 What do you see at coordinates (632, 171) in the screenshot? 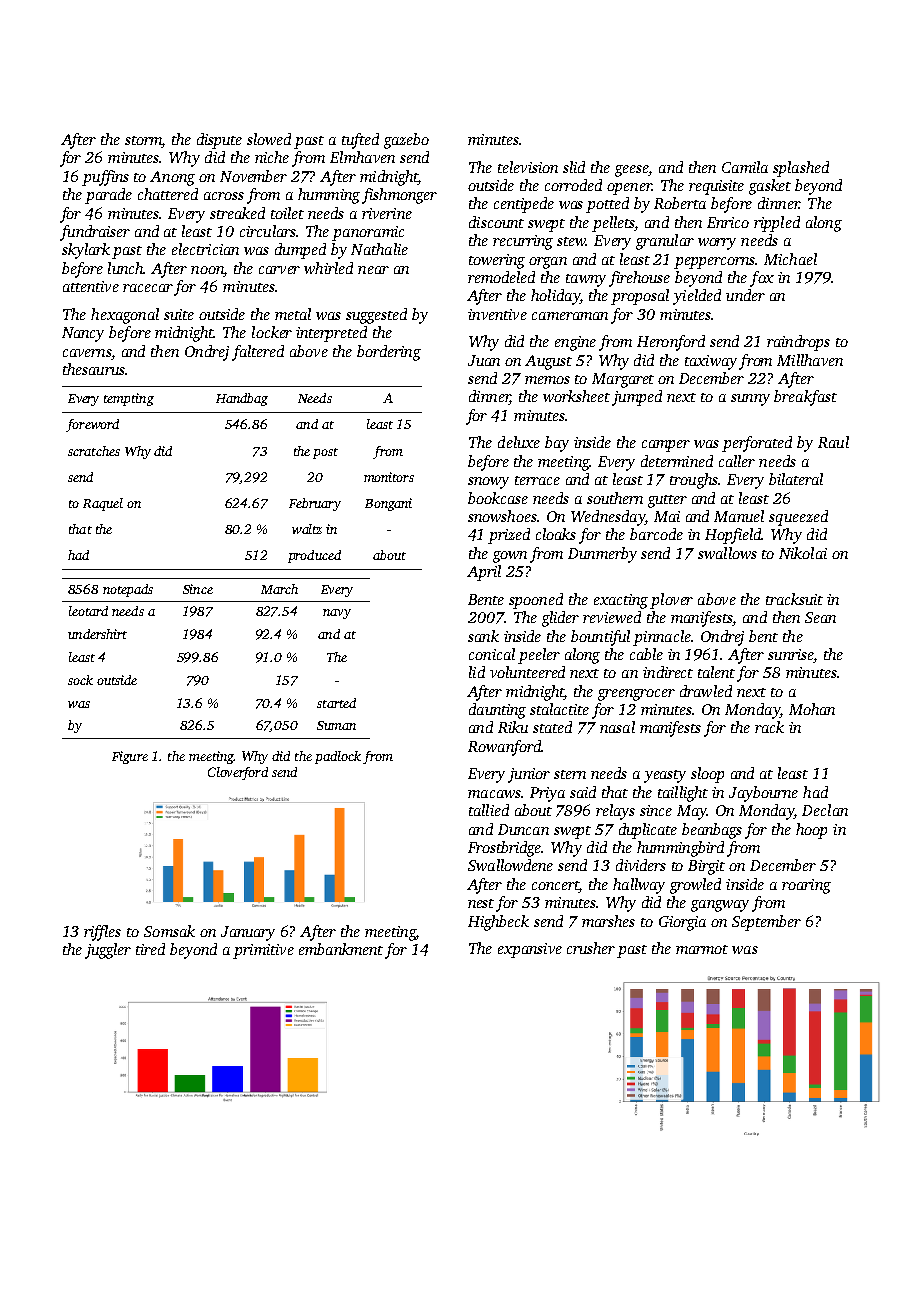
I see `geese` at bounding box center [632, 171].
